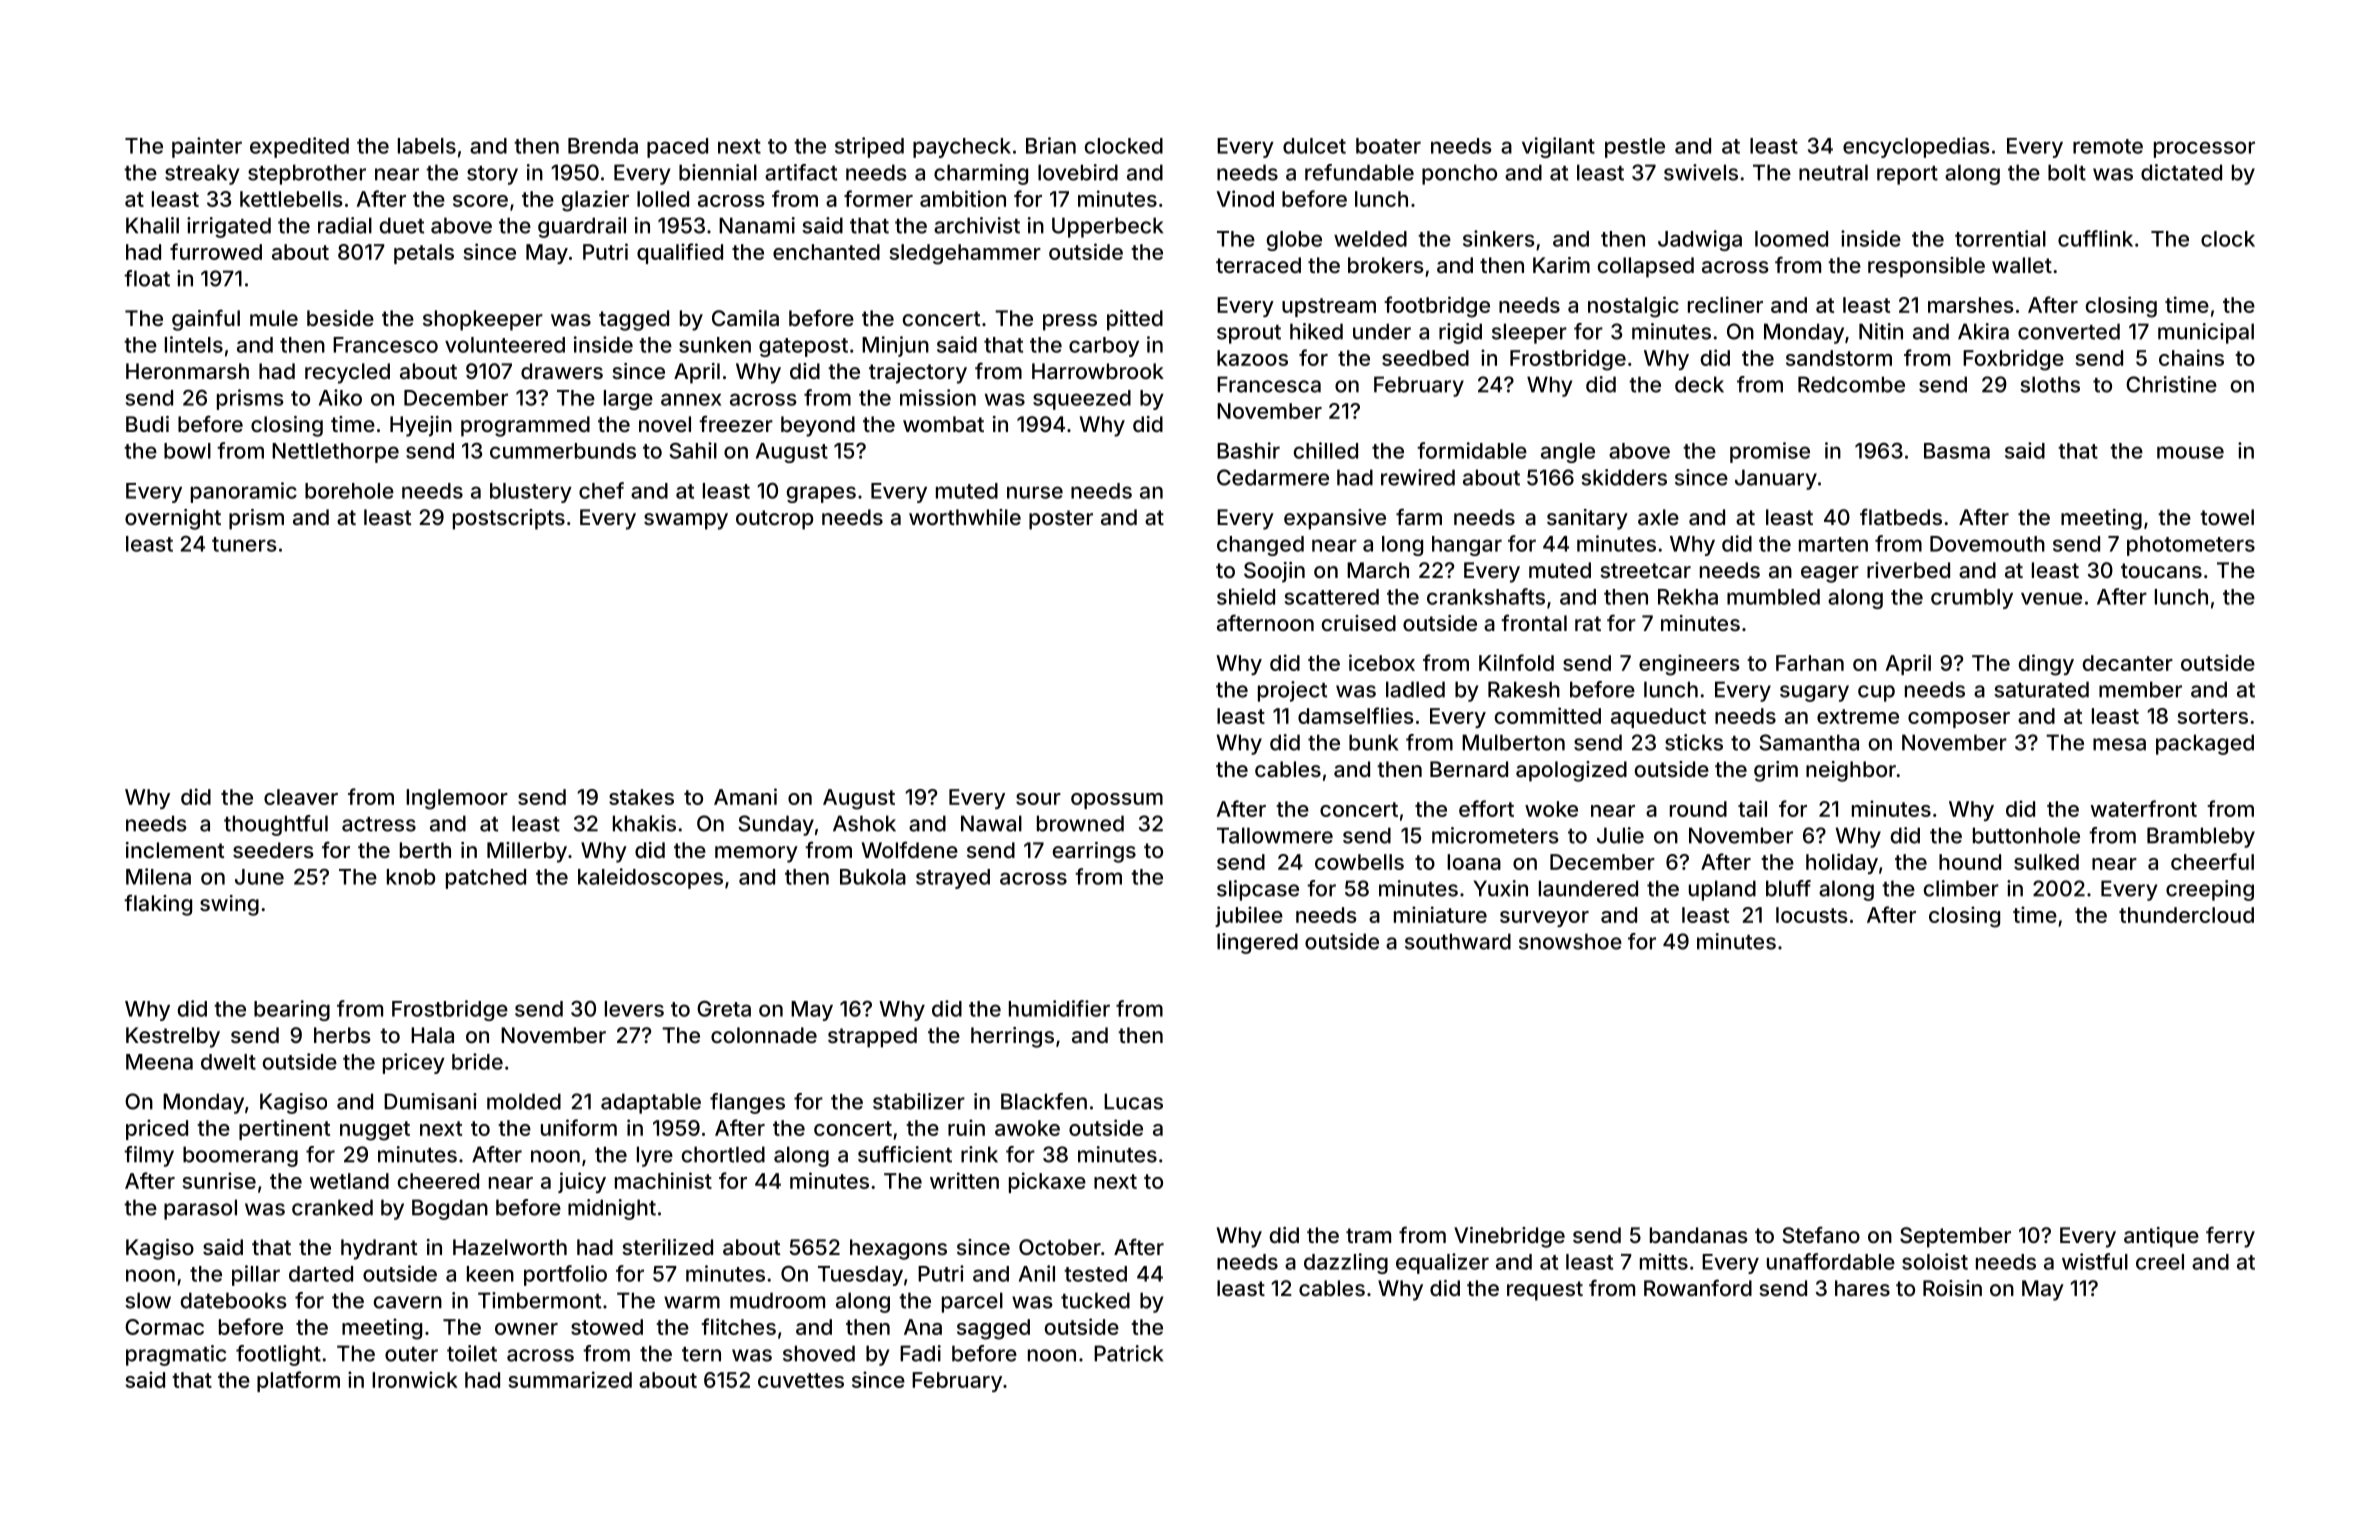 This document has height=1540, width=2380. What do you see at coordinates (531, 493) in the document?
I see `blustery` at bounding box center [531, 493].
